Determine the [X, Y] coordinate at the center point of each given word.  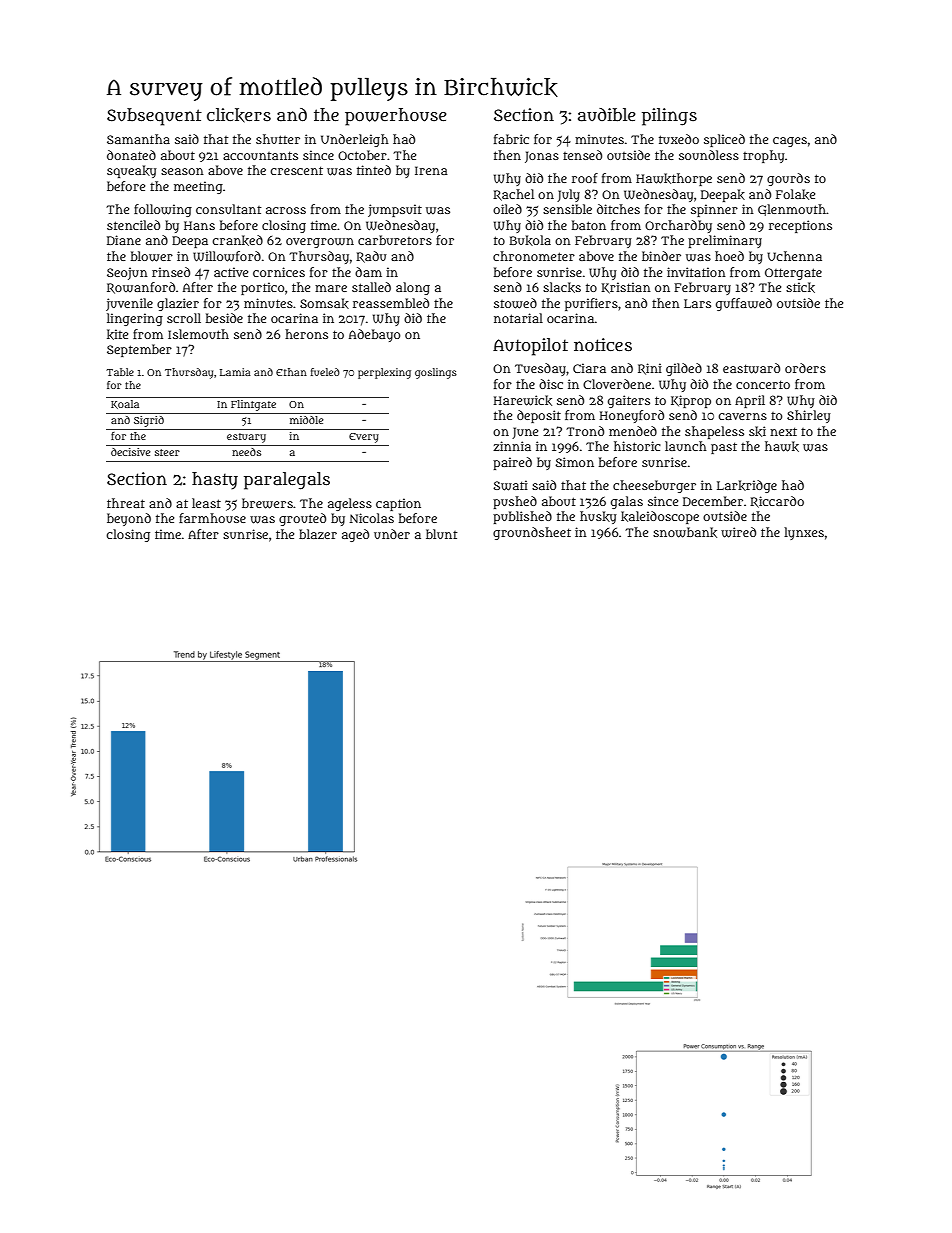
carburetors [395, 240]
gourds [788, 179]
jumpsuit [395, 210]
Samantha [138, 139]
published [522, 517]
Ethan [291, 372]
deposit [539, 416]
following [163, 210]
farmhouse [212, 518]
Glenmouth [792, 210]
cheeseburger [654, 486]
